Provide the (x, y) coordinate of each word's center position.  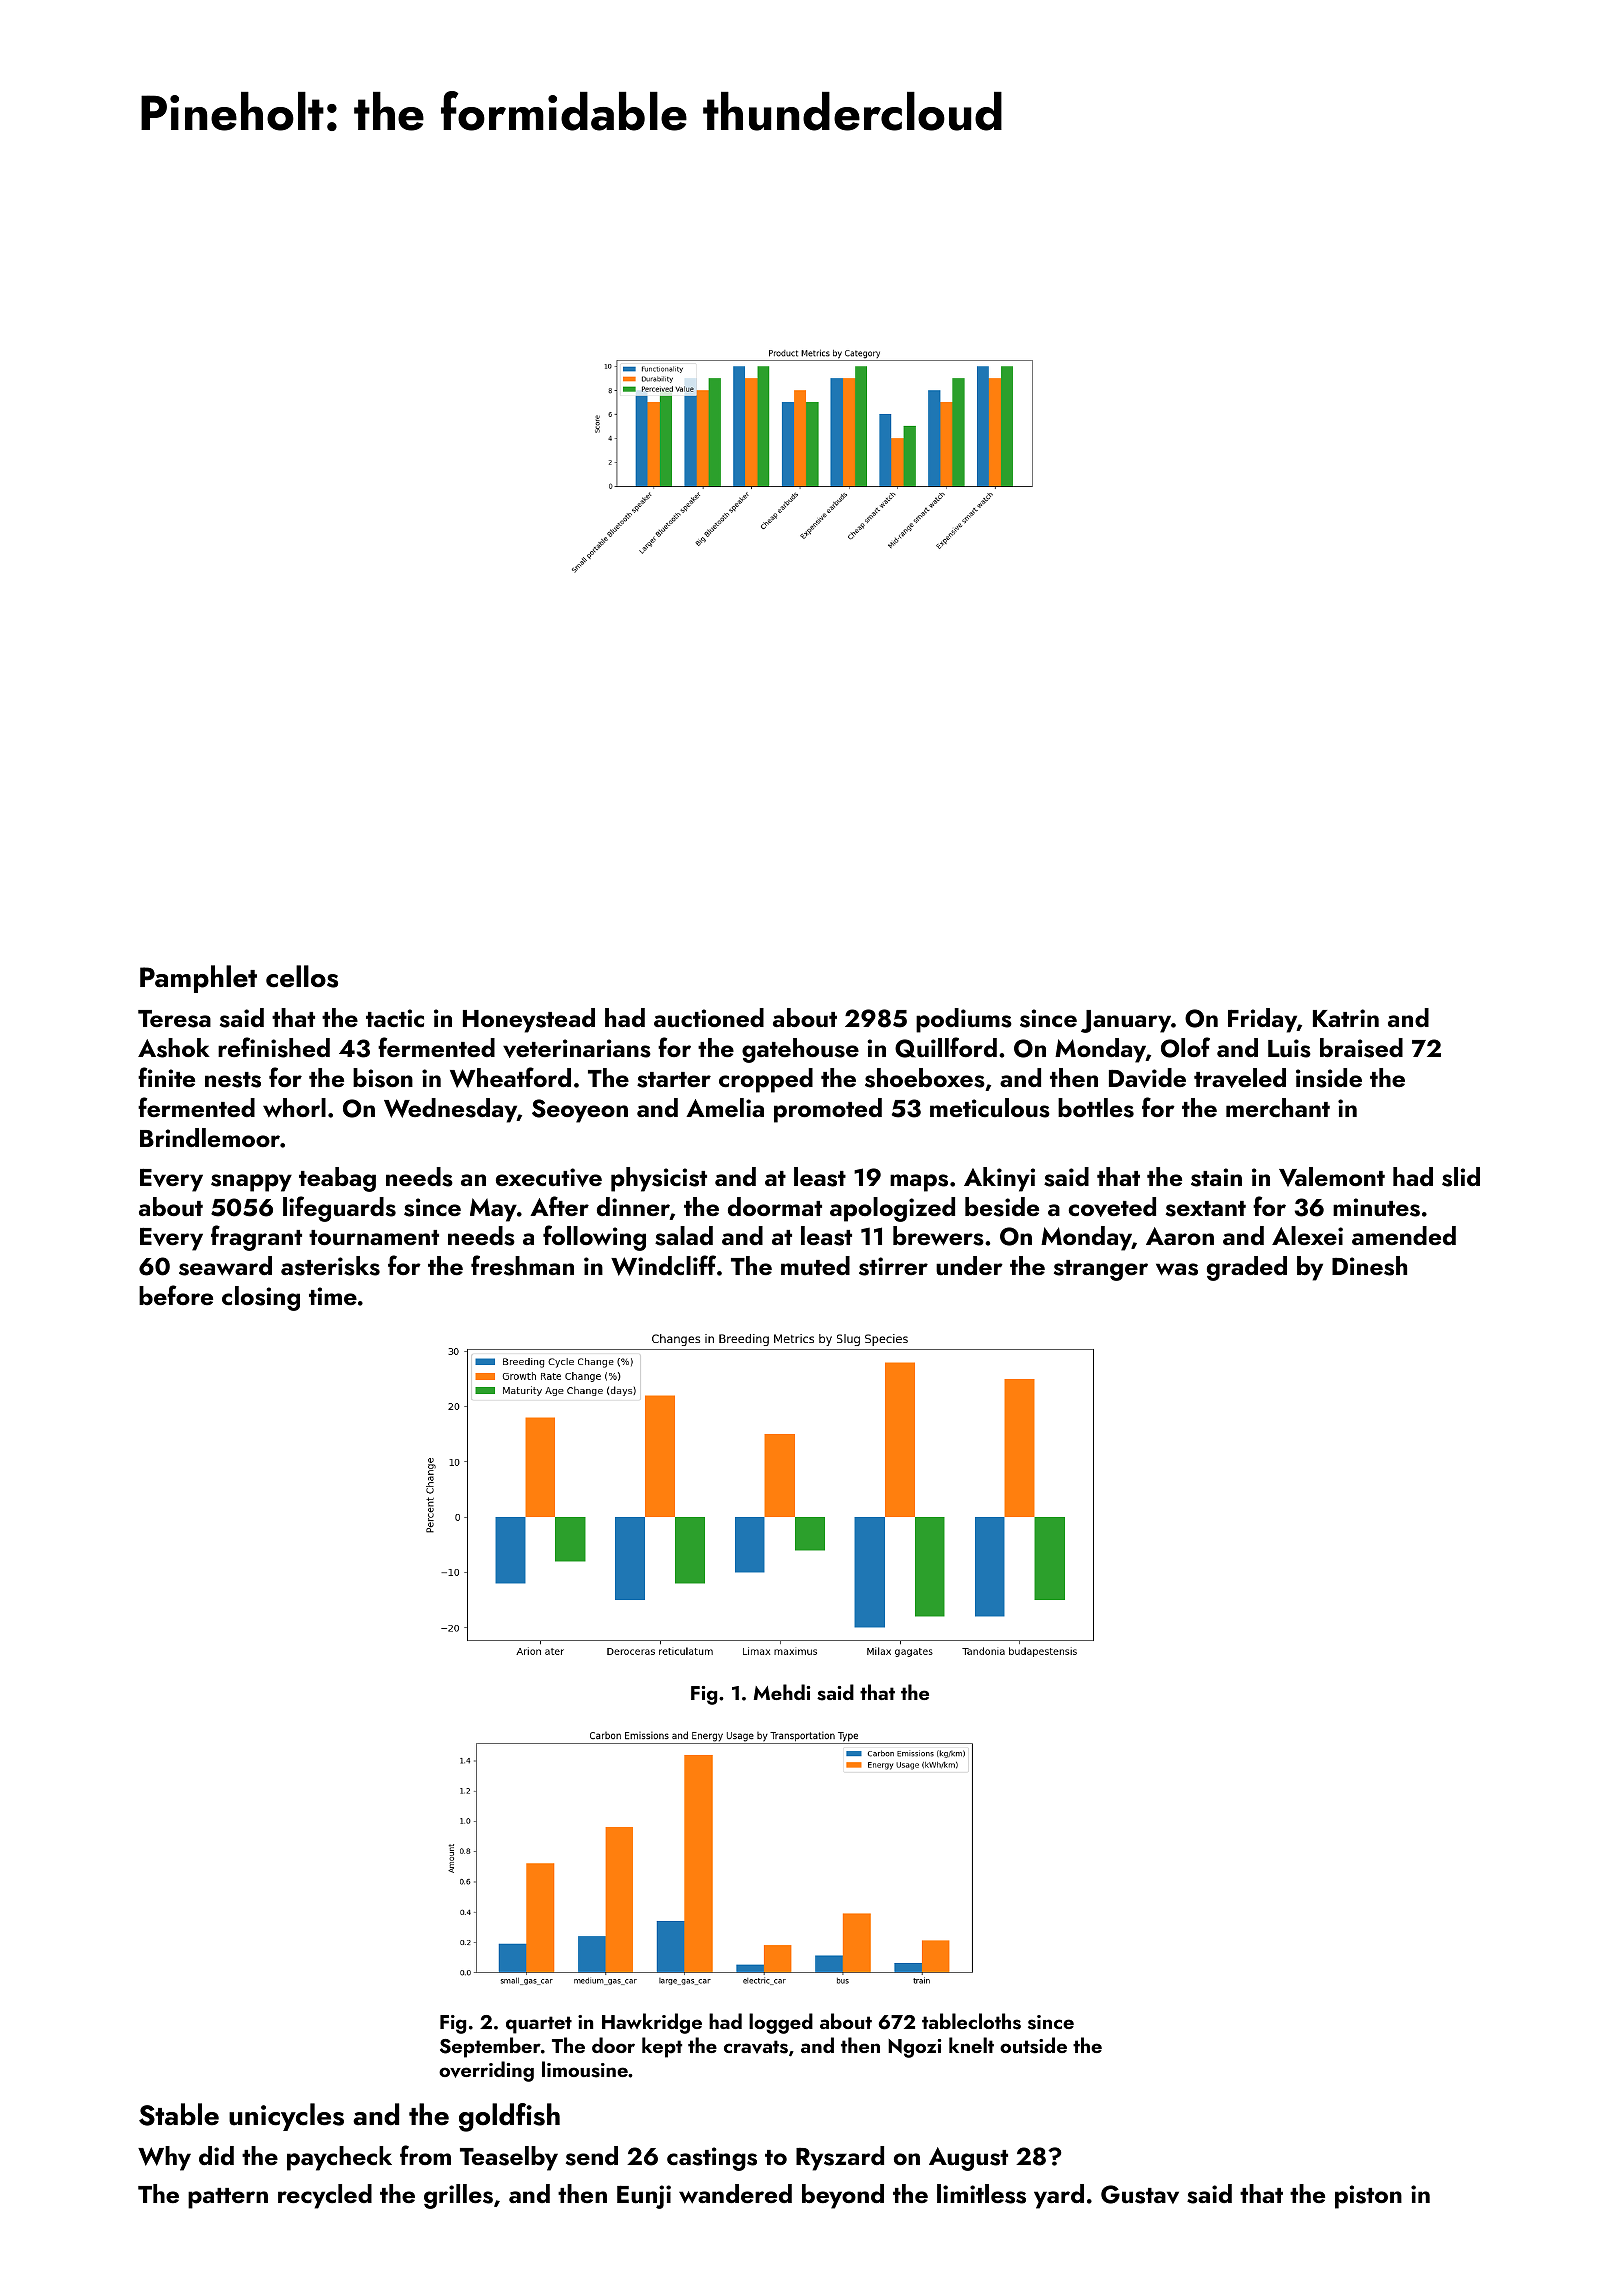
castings (712, 2159)
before (176, 1295)
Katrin (1346, 1018)
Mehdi (782, 1692)
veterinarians (577, 1048)
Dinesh (1369, 1266)
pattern (228, 2198)
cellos (302, 976)
